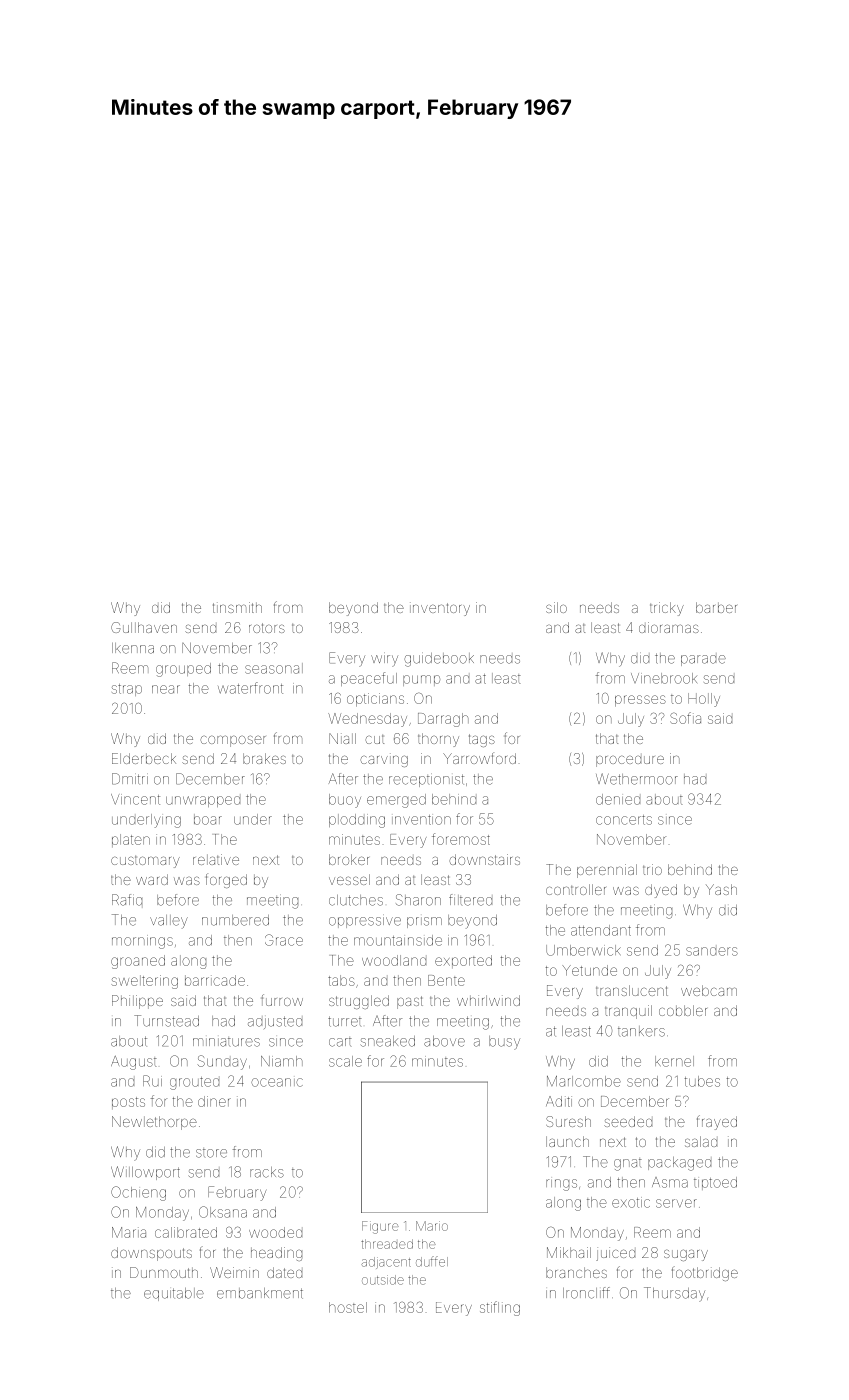 The image size is (849, 1400). What do you see at coordinates (667, 609) in the page?
I see `tricky` at bounding box center [667, 609].
